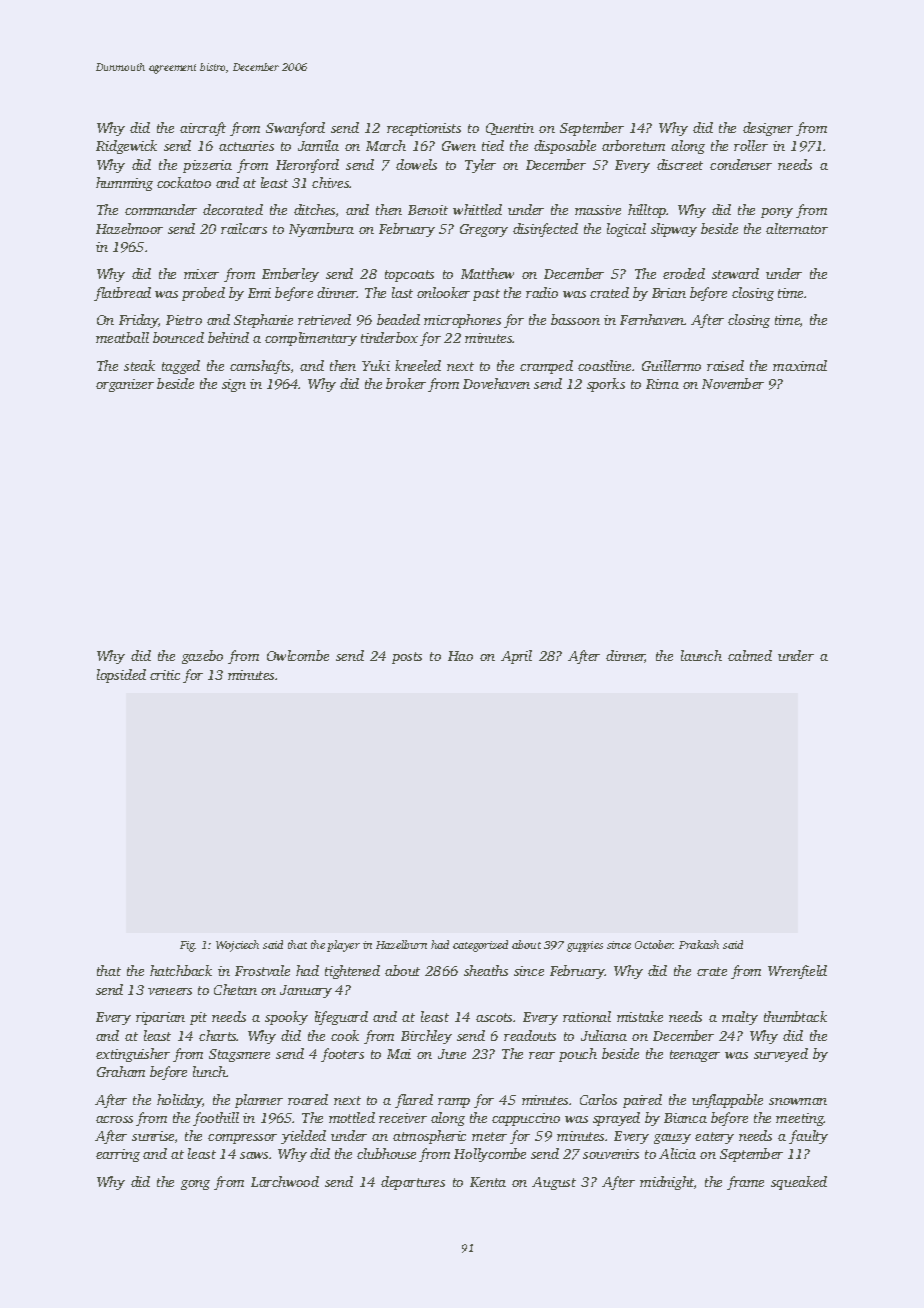  I want to click on camshafts, so click(260, 367).
